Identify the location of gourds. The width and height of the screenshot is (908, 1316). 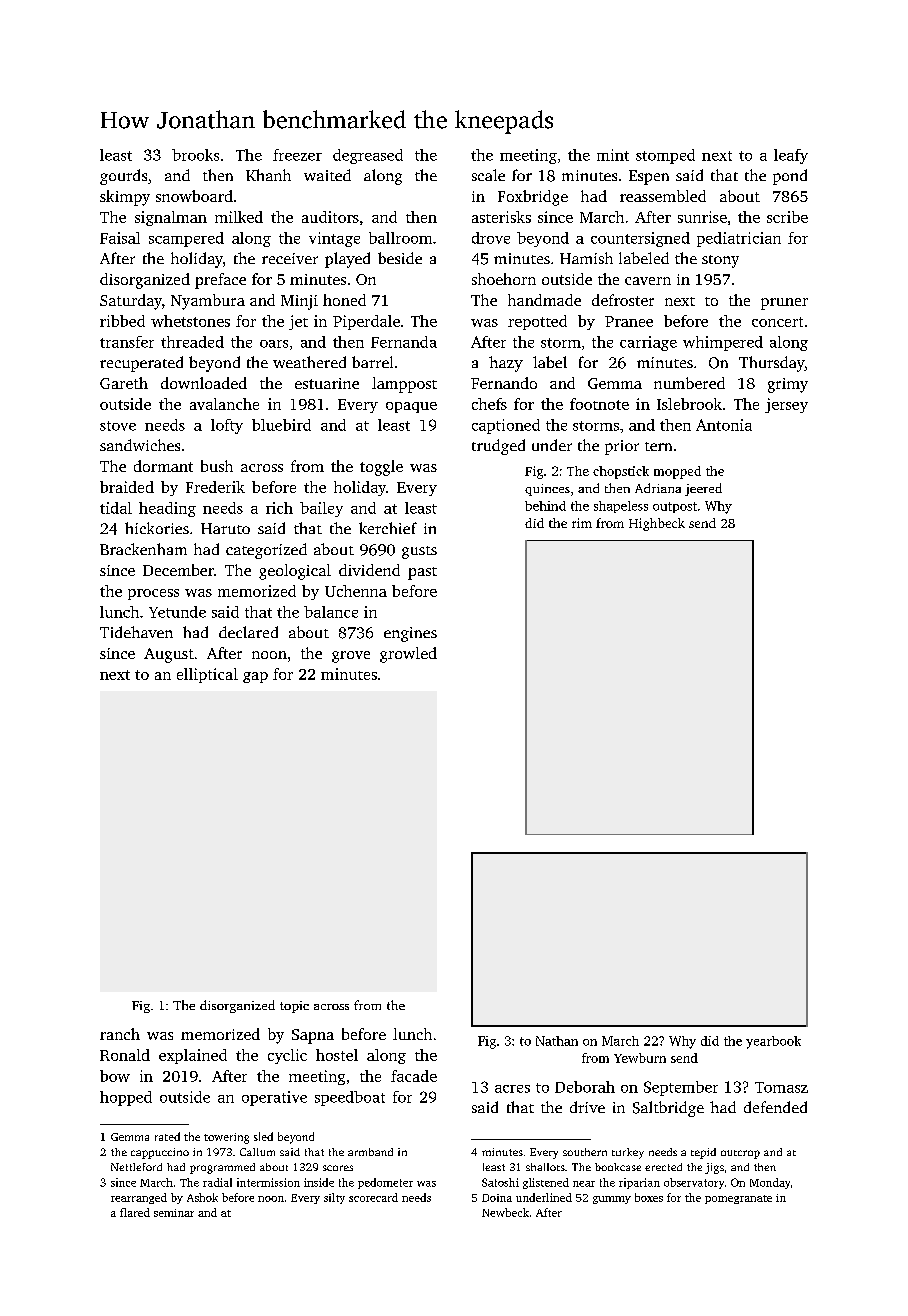
(123, 177).
